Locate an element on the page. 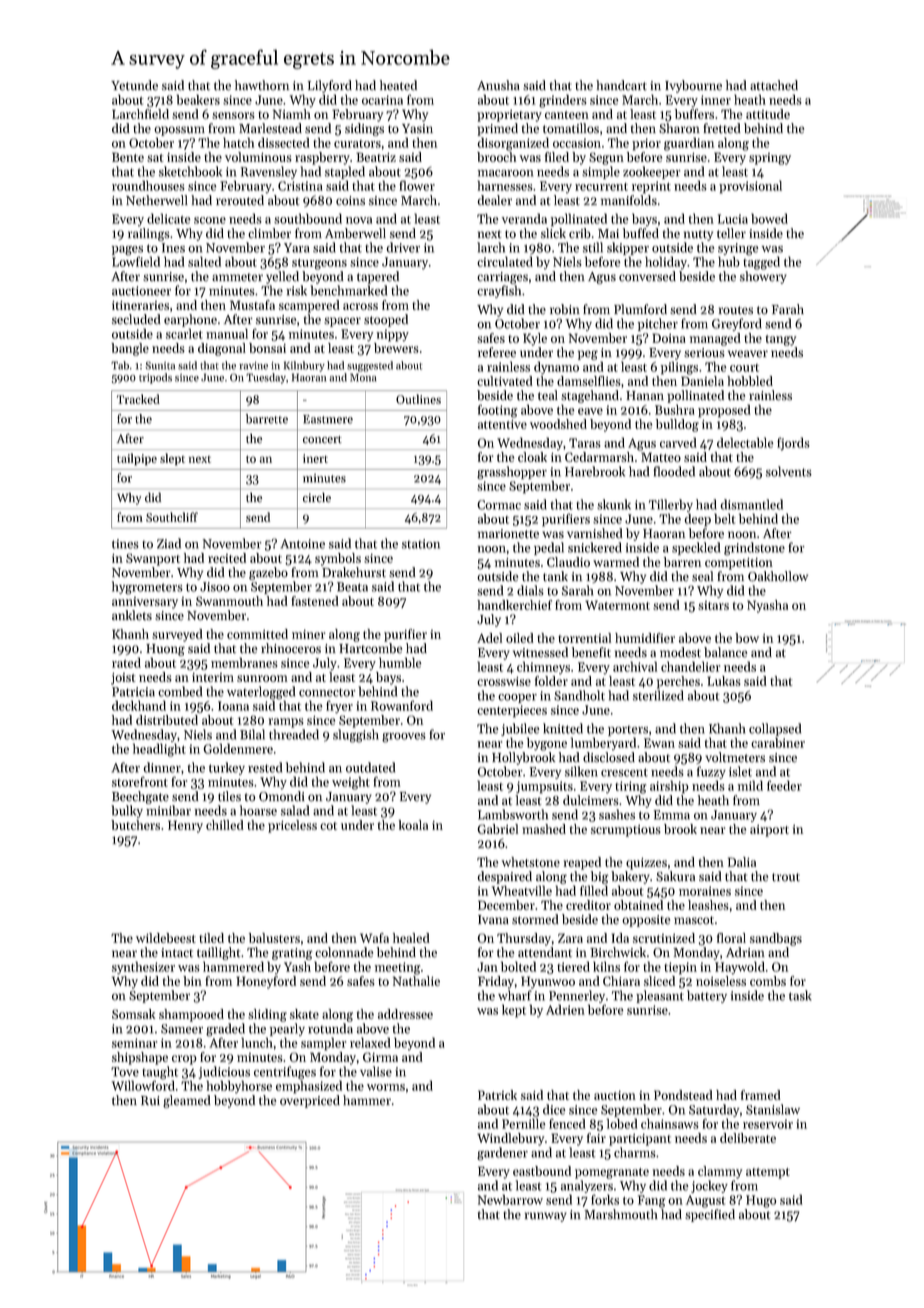  Niamh is located at coordinates (292, 114).
